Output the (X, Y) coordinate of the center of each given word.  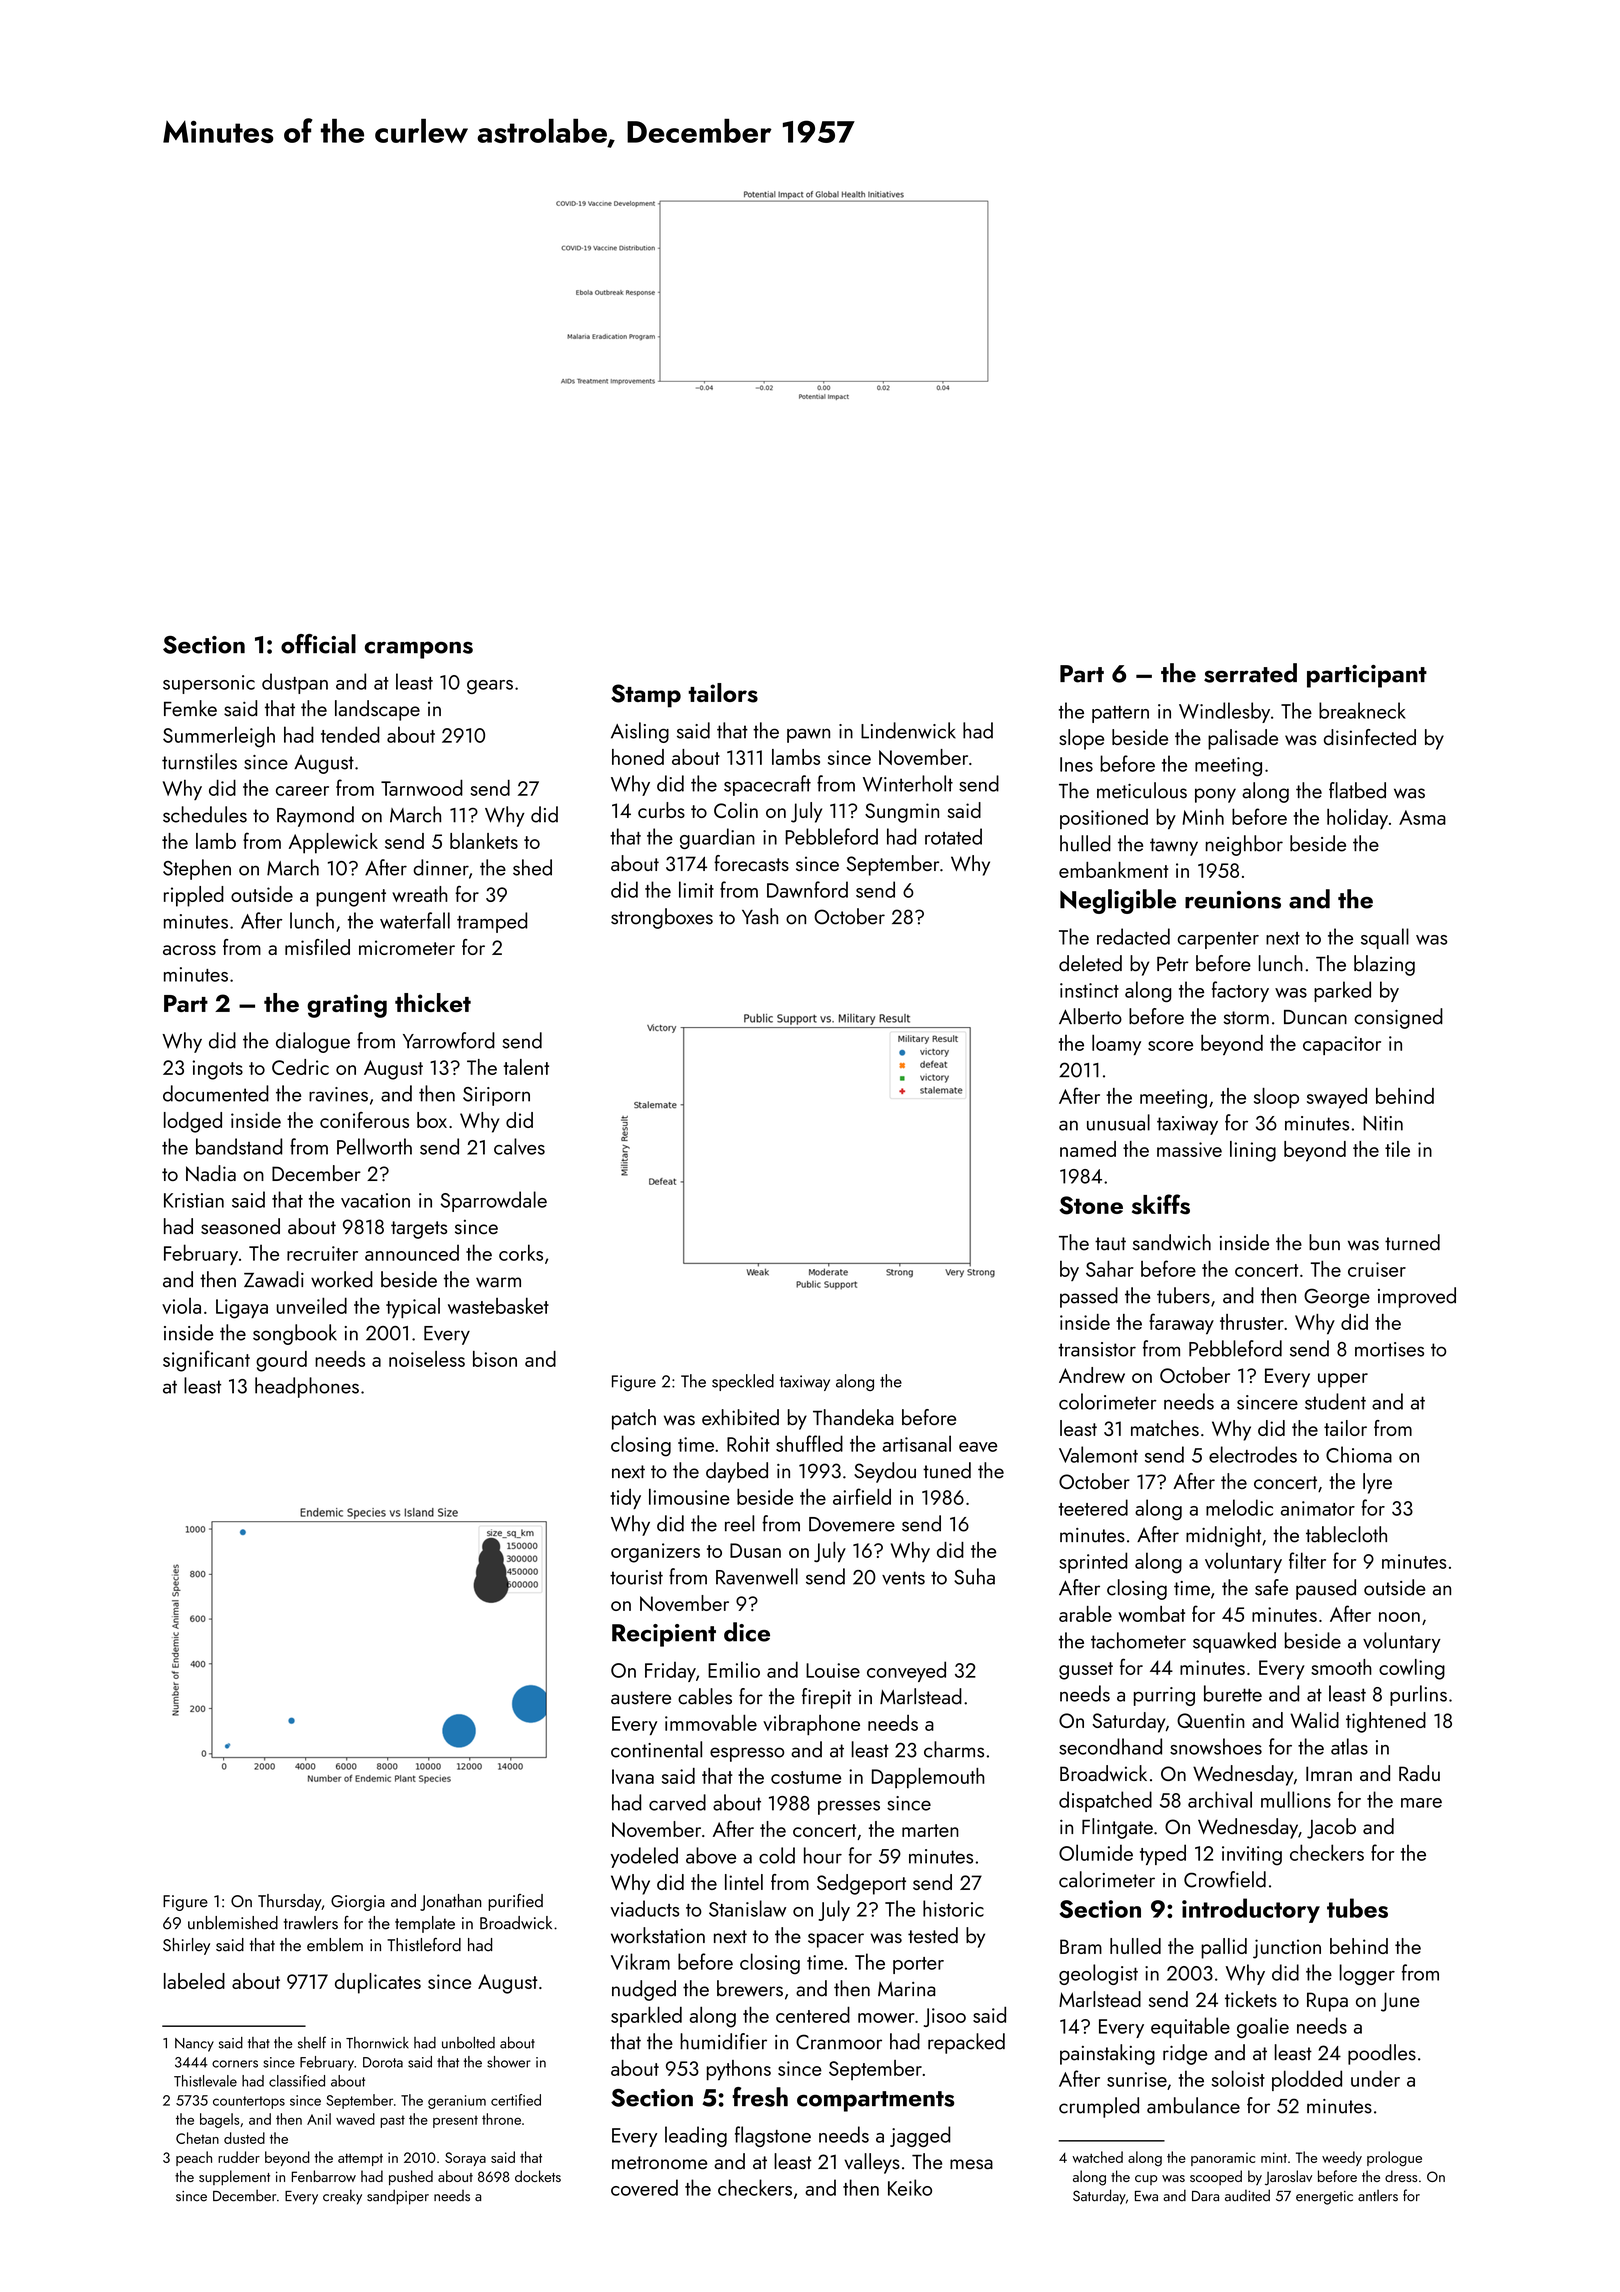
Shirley (186, 1946)
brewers (750, 1988)
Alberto (1090, 1016)
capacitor (1342, 1045)
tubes (1357, 1908)
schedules (205, 814)
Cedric (300, 1067)
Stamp (646, 696)
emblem (335, 1945)
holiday (1357, 818)
